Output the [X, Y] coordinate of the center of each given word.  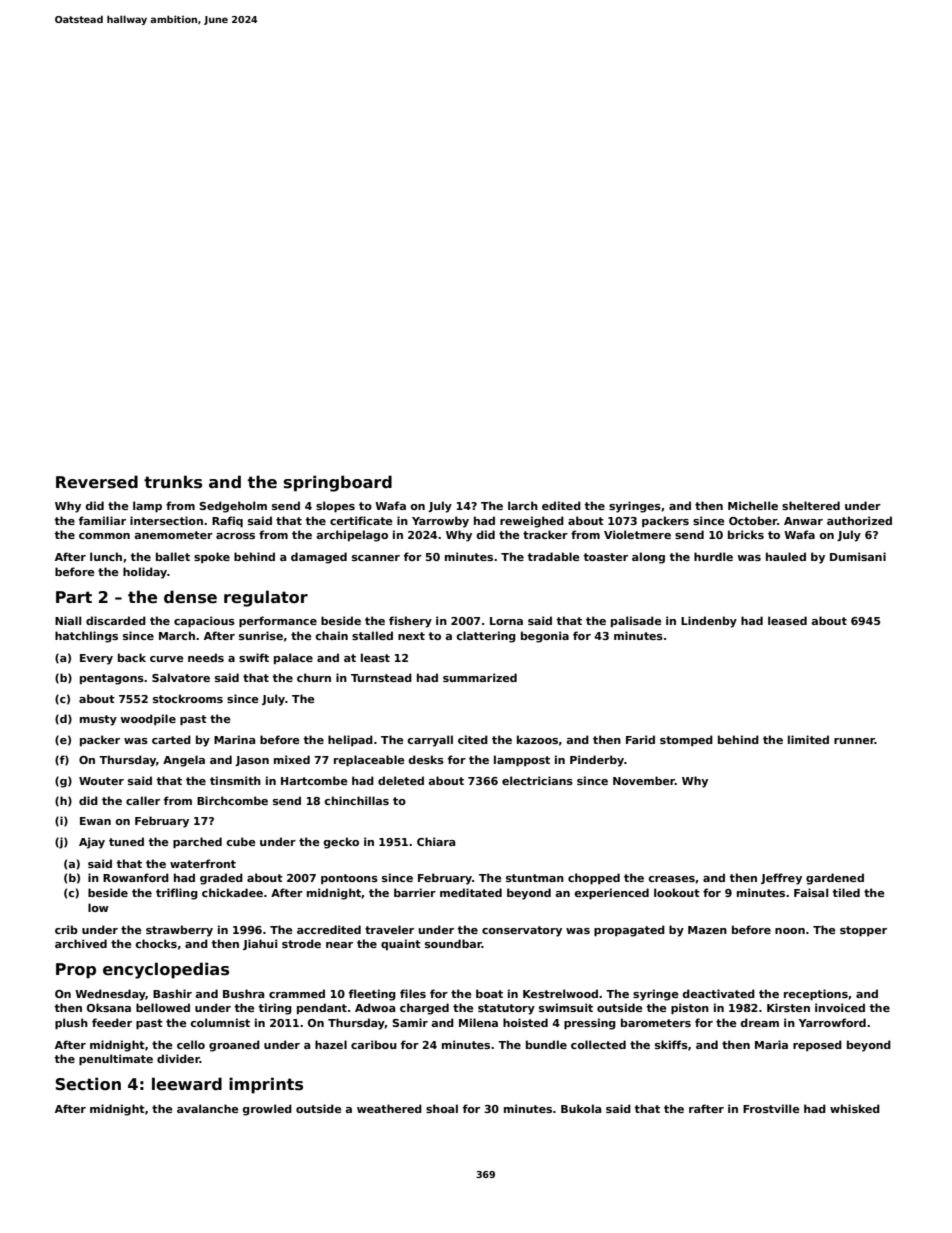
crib [66, 929]
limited [808, 739]
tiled [846, 892]
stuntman [535, 878]
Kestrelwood [560, 993]
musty [98, 720]
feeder [112, 1022]
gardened [835, 879]
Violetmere [637, 534]
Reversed [97, 482]
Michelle [753, 505]
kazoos [537, 739]
